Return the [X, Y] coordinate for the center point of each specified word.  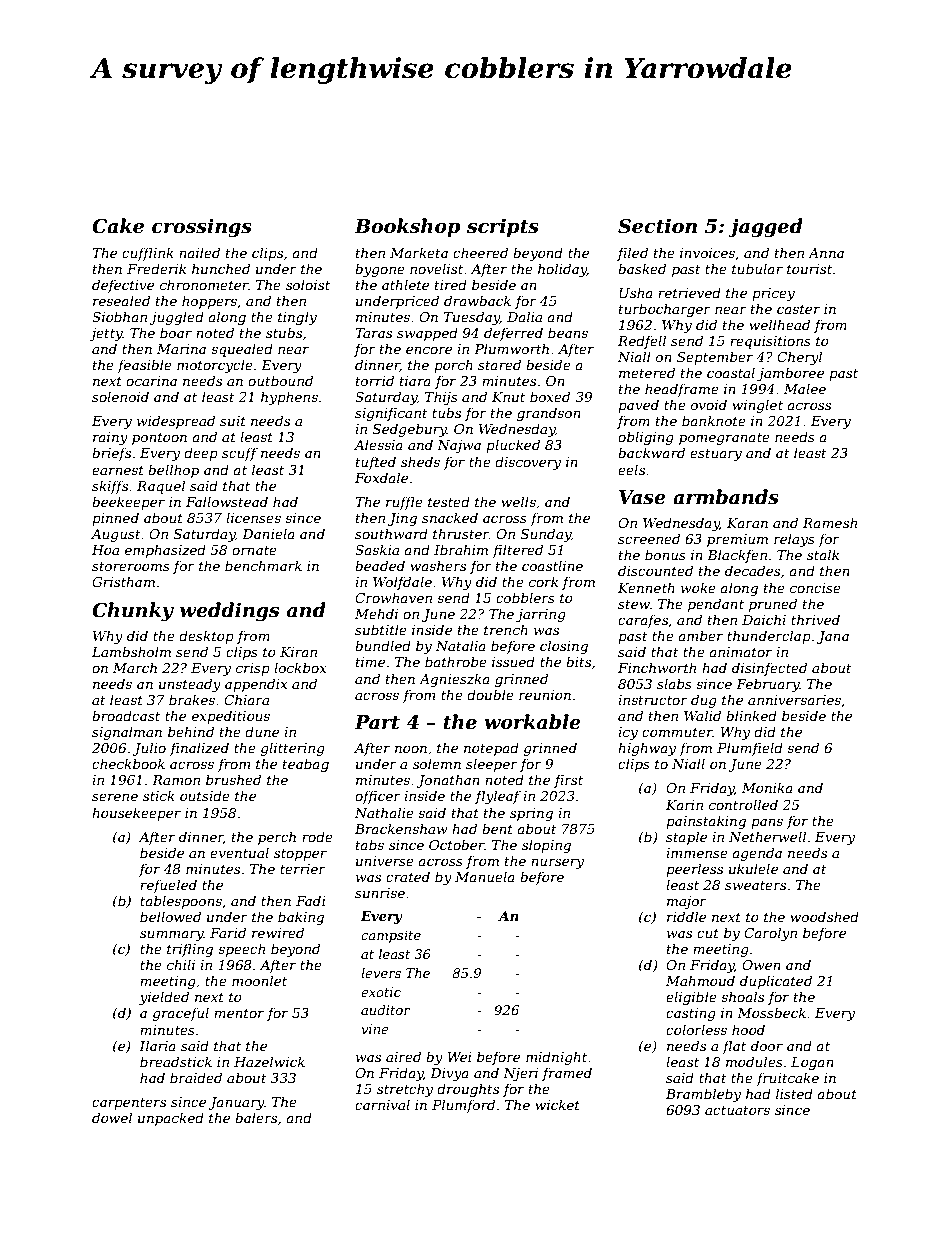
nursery [557, 863]
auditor [386, 1010]
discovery [528, 463]
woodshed [824, 916]
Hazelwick [269, 1062]
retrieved [689, 292]
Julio [149, 749]
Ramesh [830, 522]
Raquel [161, 487]
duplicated [776, 982]
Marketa [419, 252]
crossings [202, 227]
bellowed [170, 916]
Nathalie [384, 812]
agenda [757, 854]
